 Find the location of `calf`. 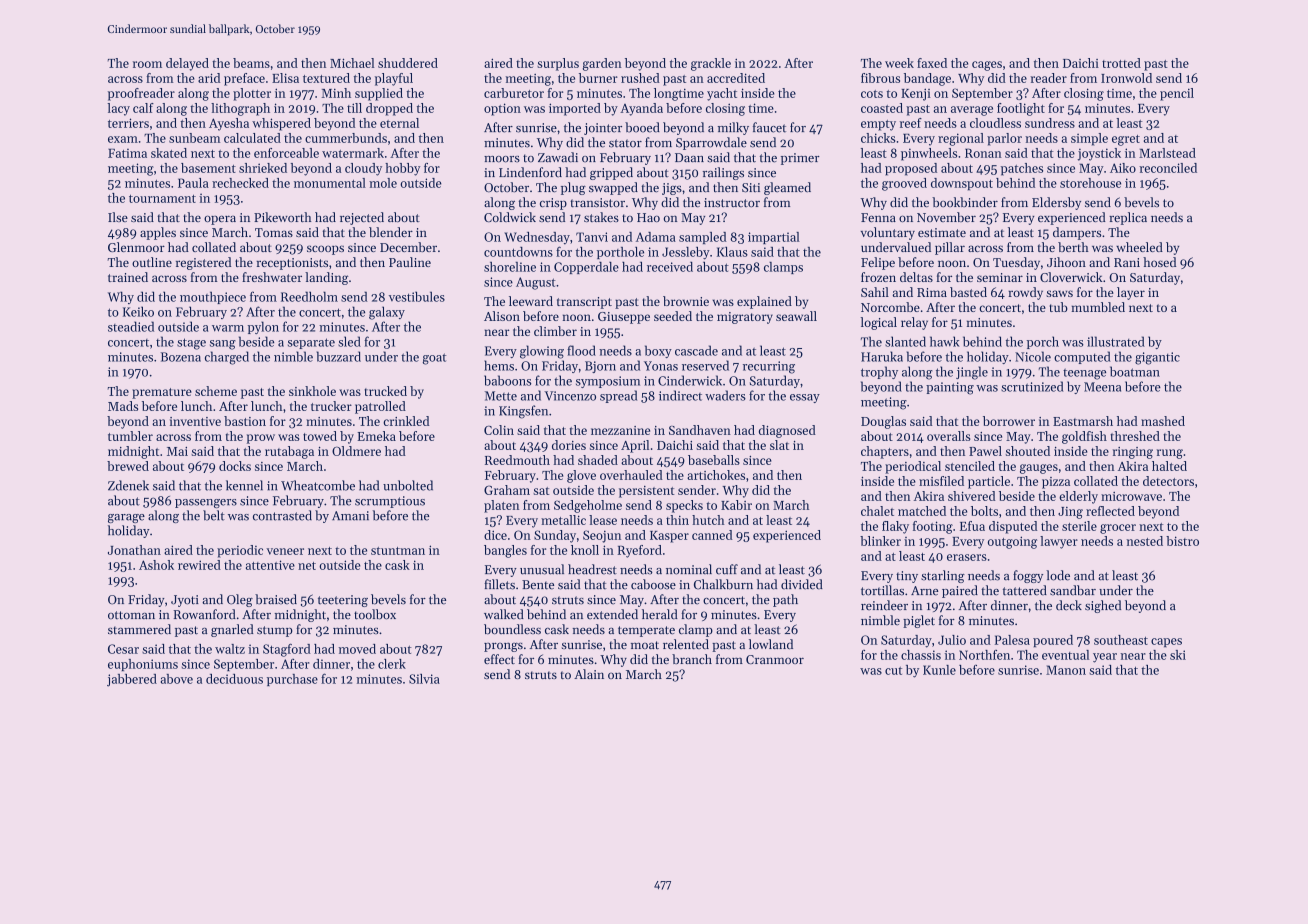

calf is located at coordinates (143, 108).
